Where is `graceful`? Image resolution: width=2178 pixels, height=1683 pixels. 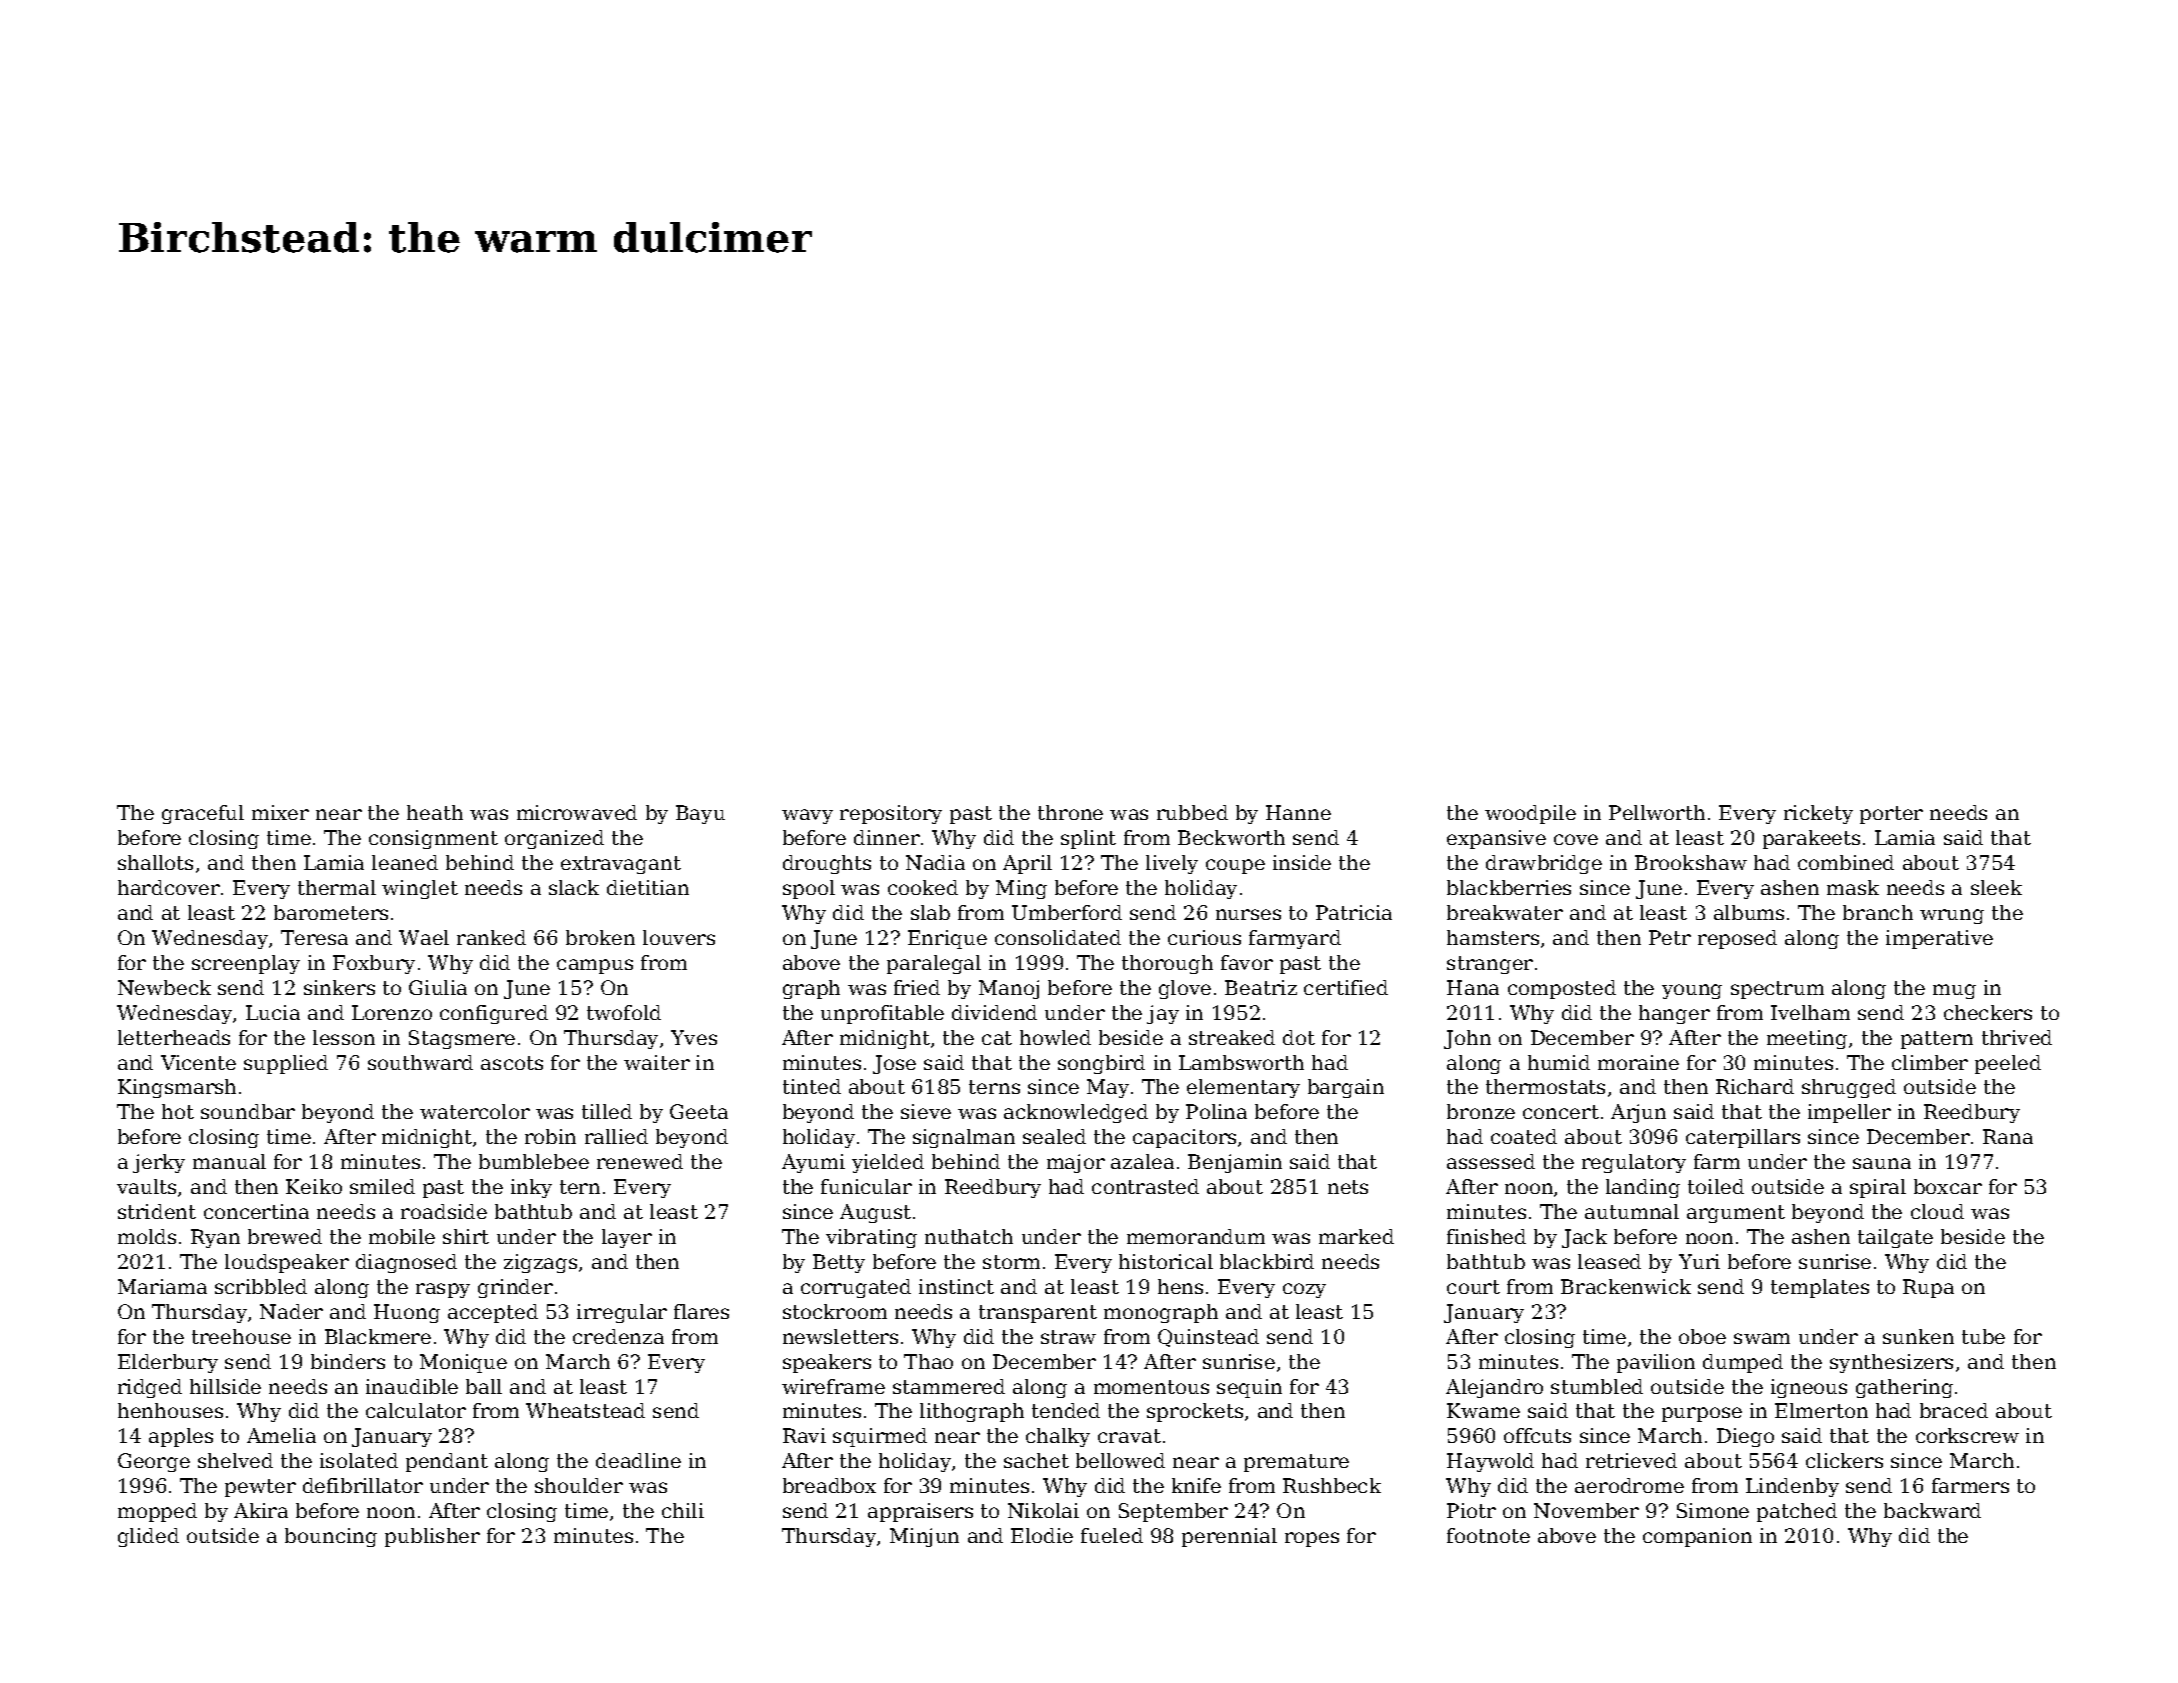 graceful is located at coordinates (203, 814).
